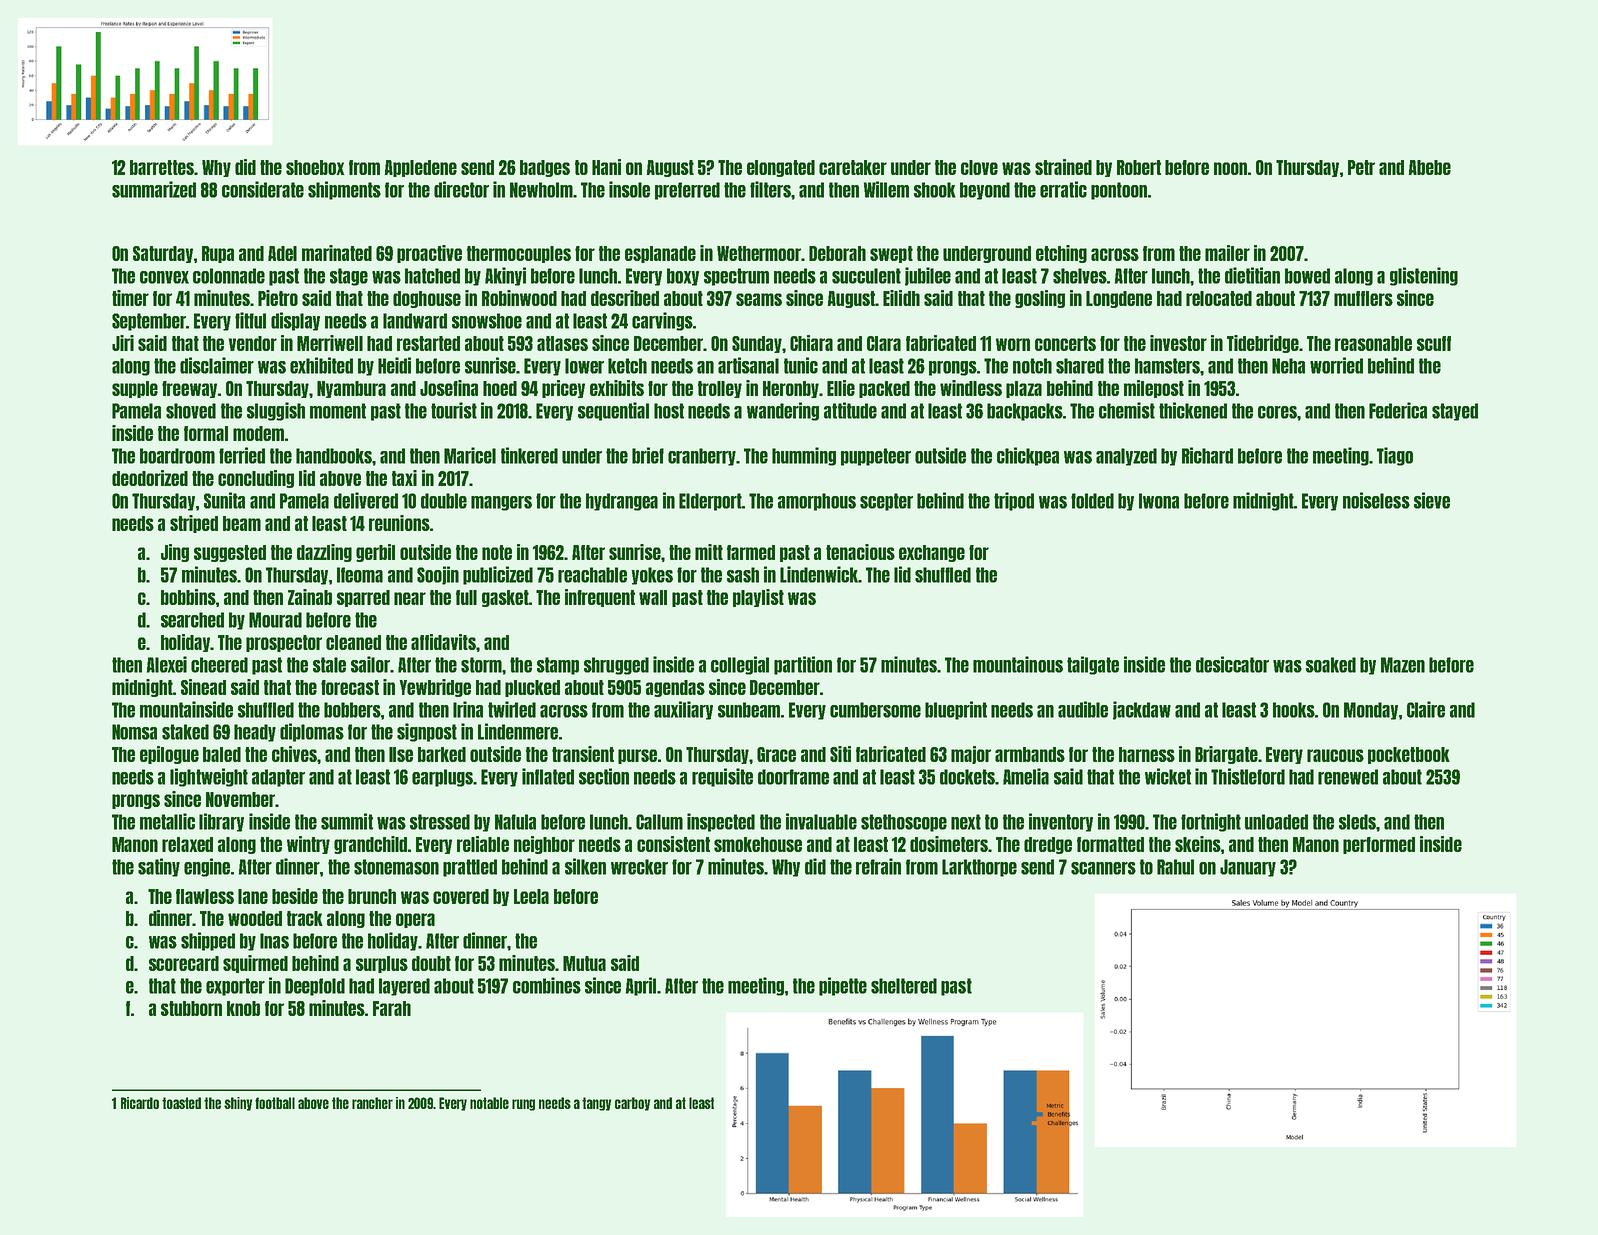 The image size is (1598, 1235). I want to click on shipments, so click(344, 190).
